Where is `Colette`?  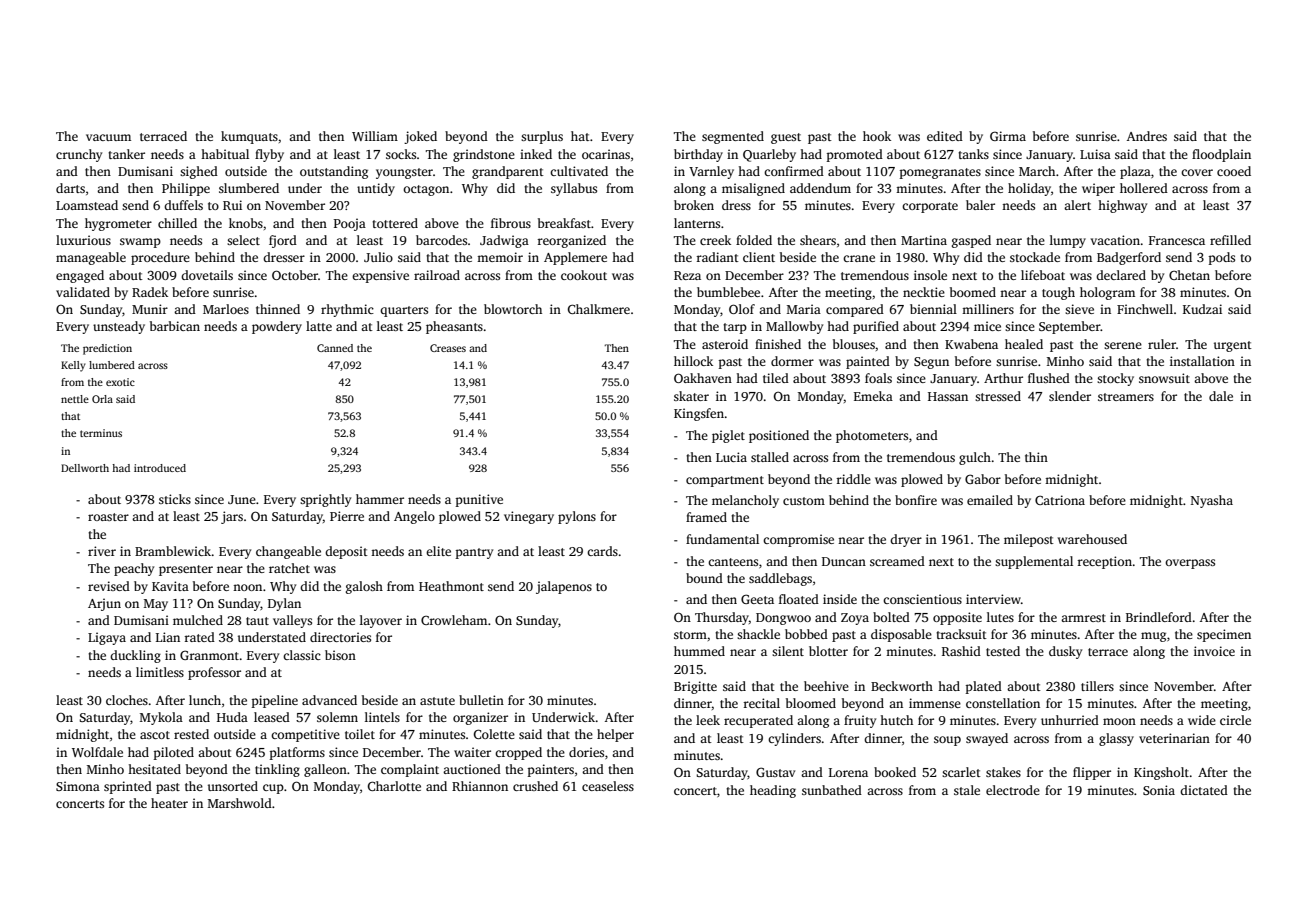
Colette is located at coordinates (494, 734).
